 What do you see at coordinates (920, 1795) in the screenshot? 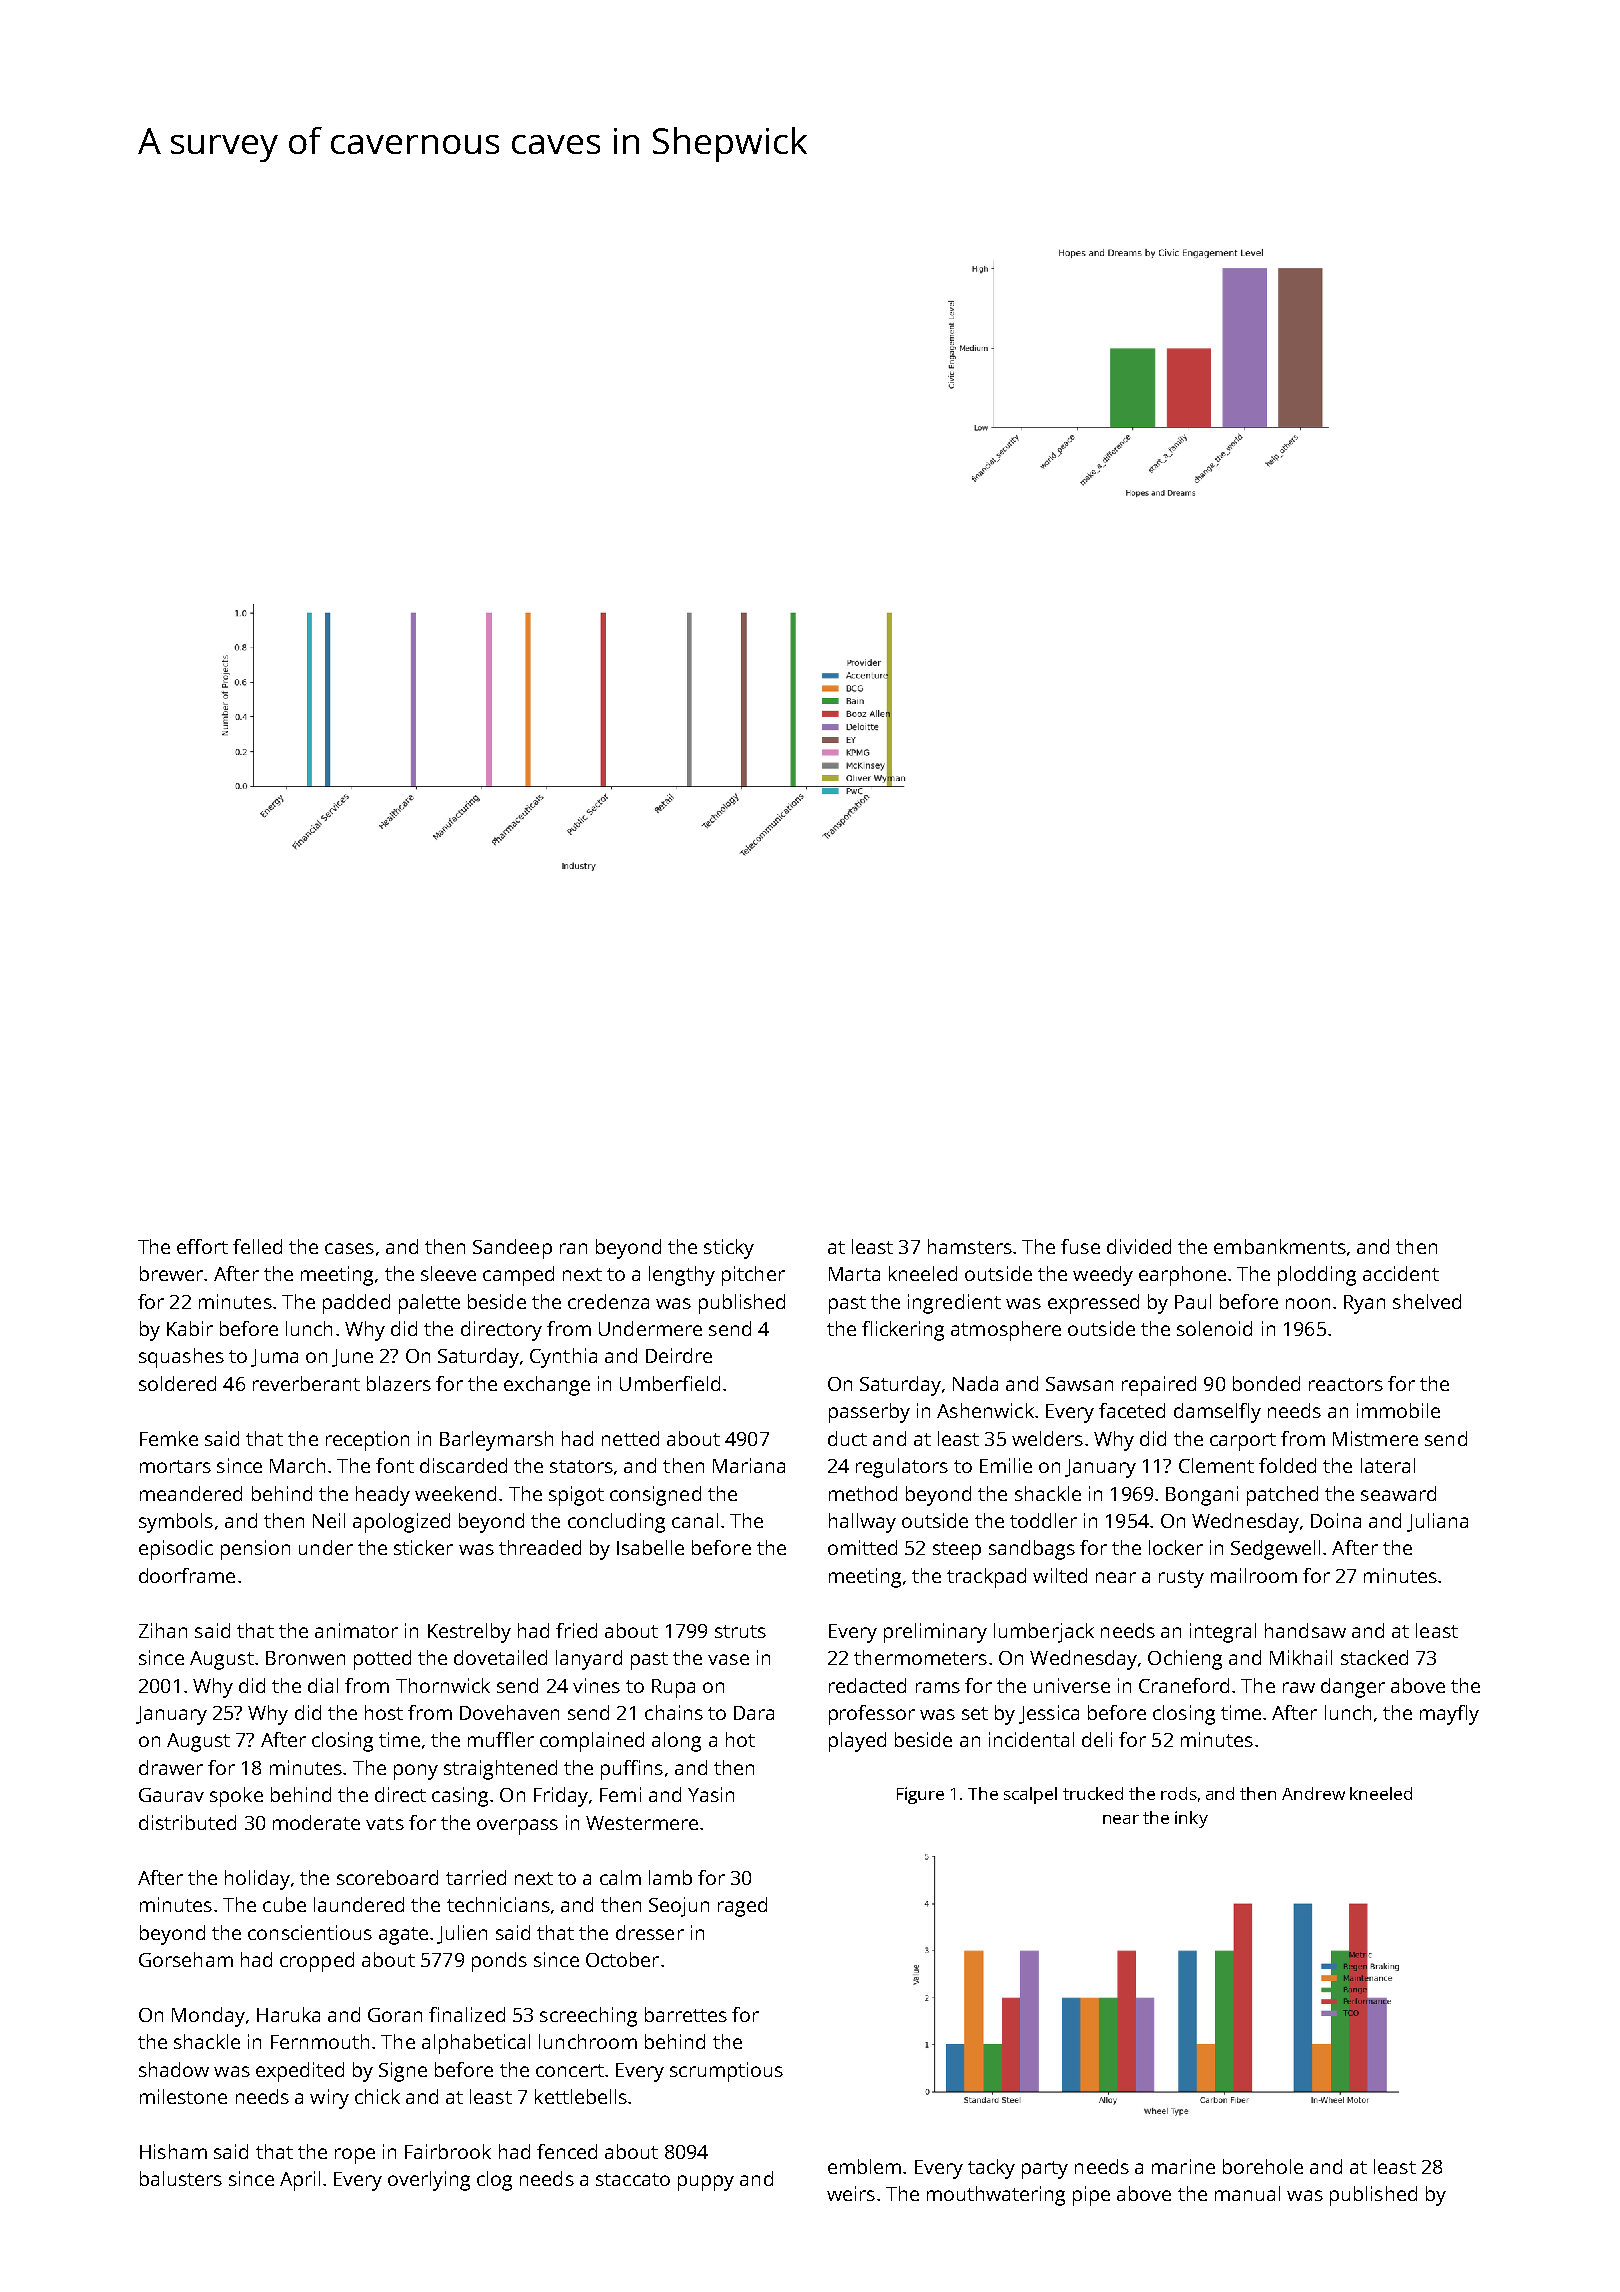
I see `Figure` at bounding box center [920, 1795].
